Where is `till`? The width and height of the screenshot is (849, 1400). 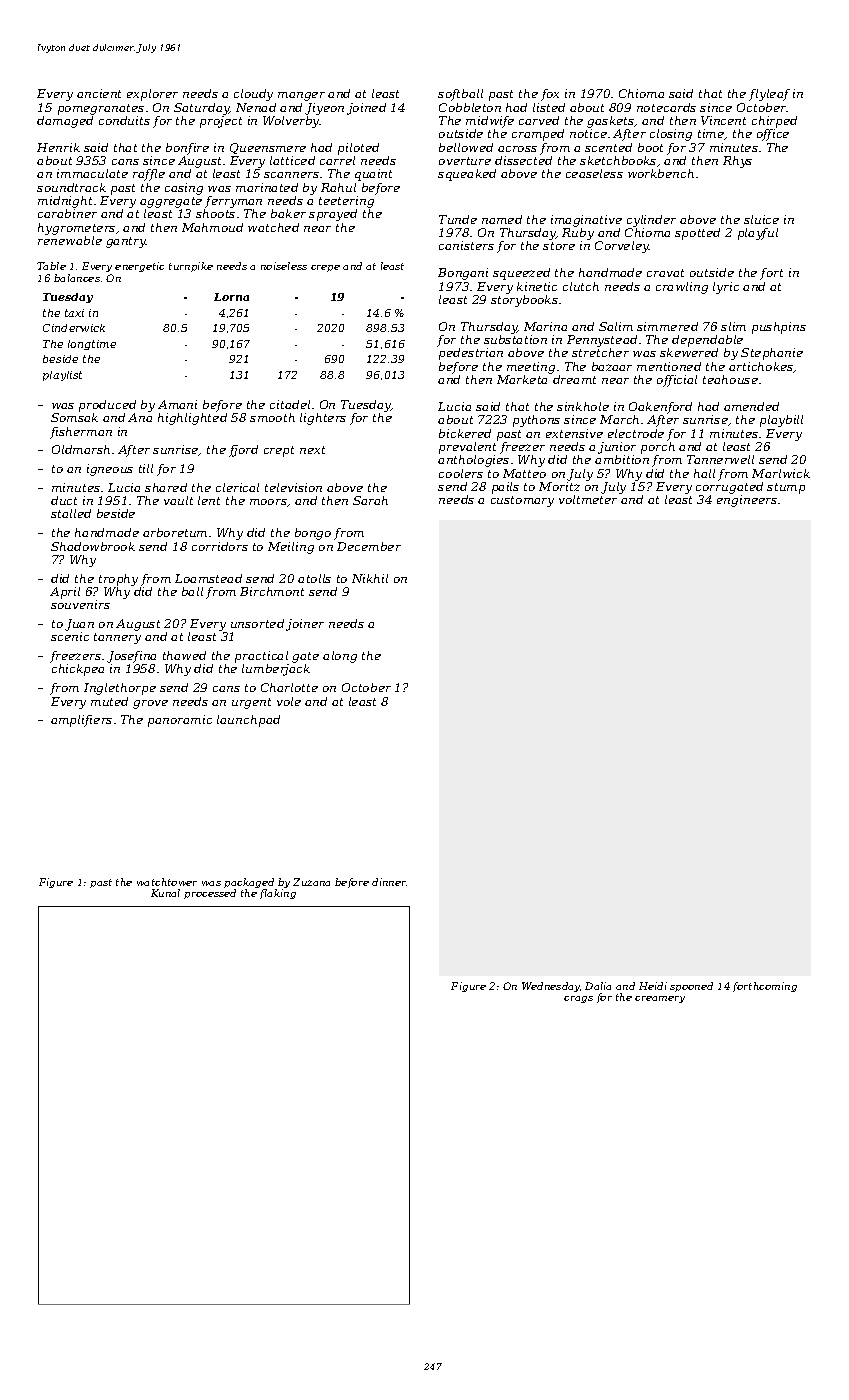 till is located at coordinates (146, 468).
